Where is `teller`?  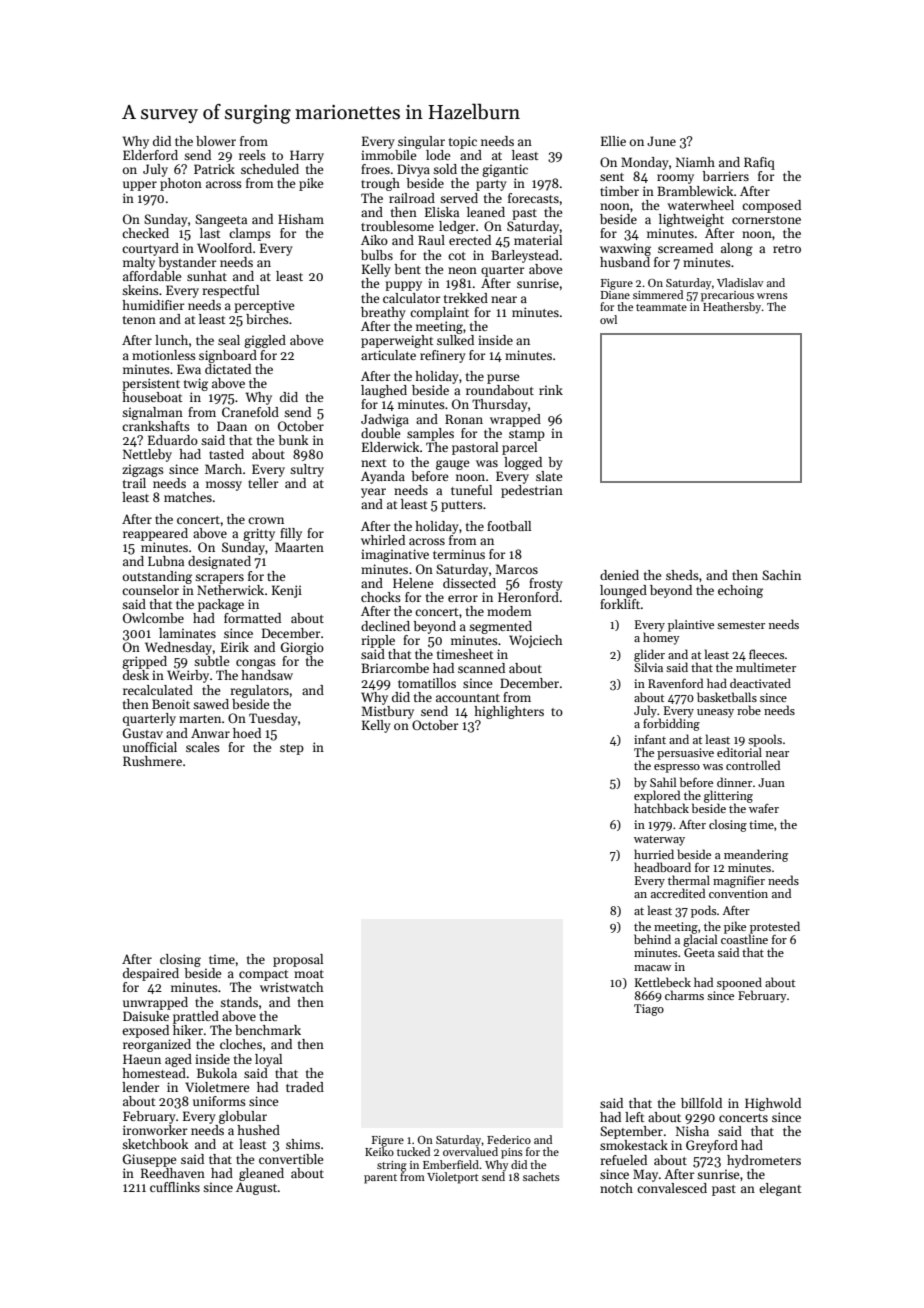 teller is located at coordinates (263, 483).
